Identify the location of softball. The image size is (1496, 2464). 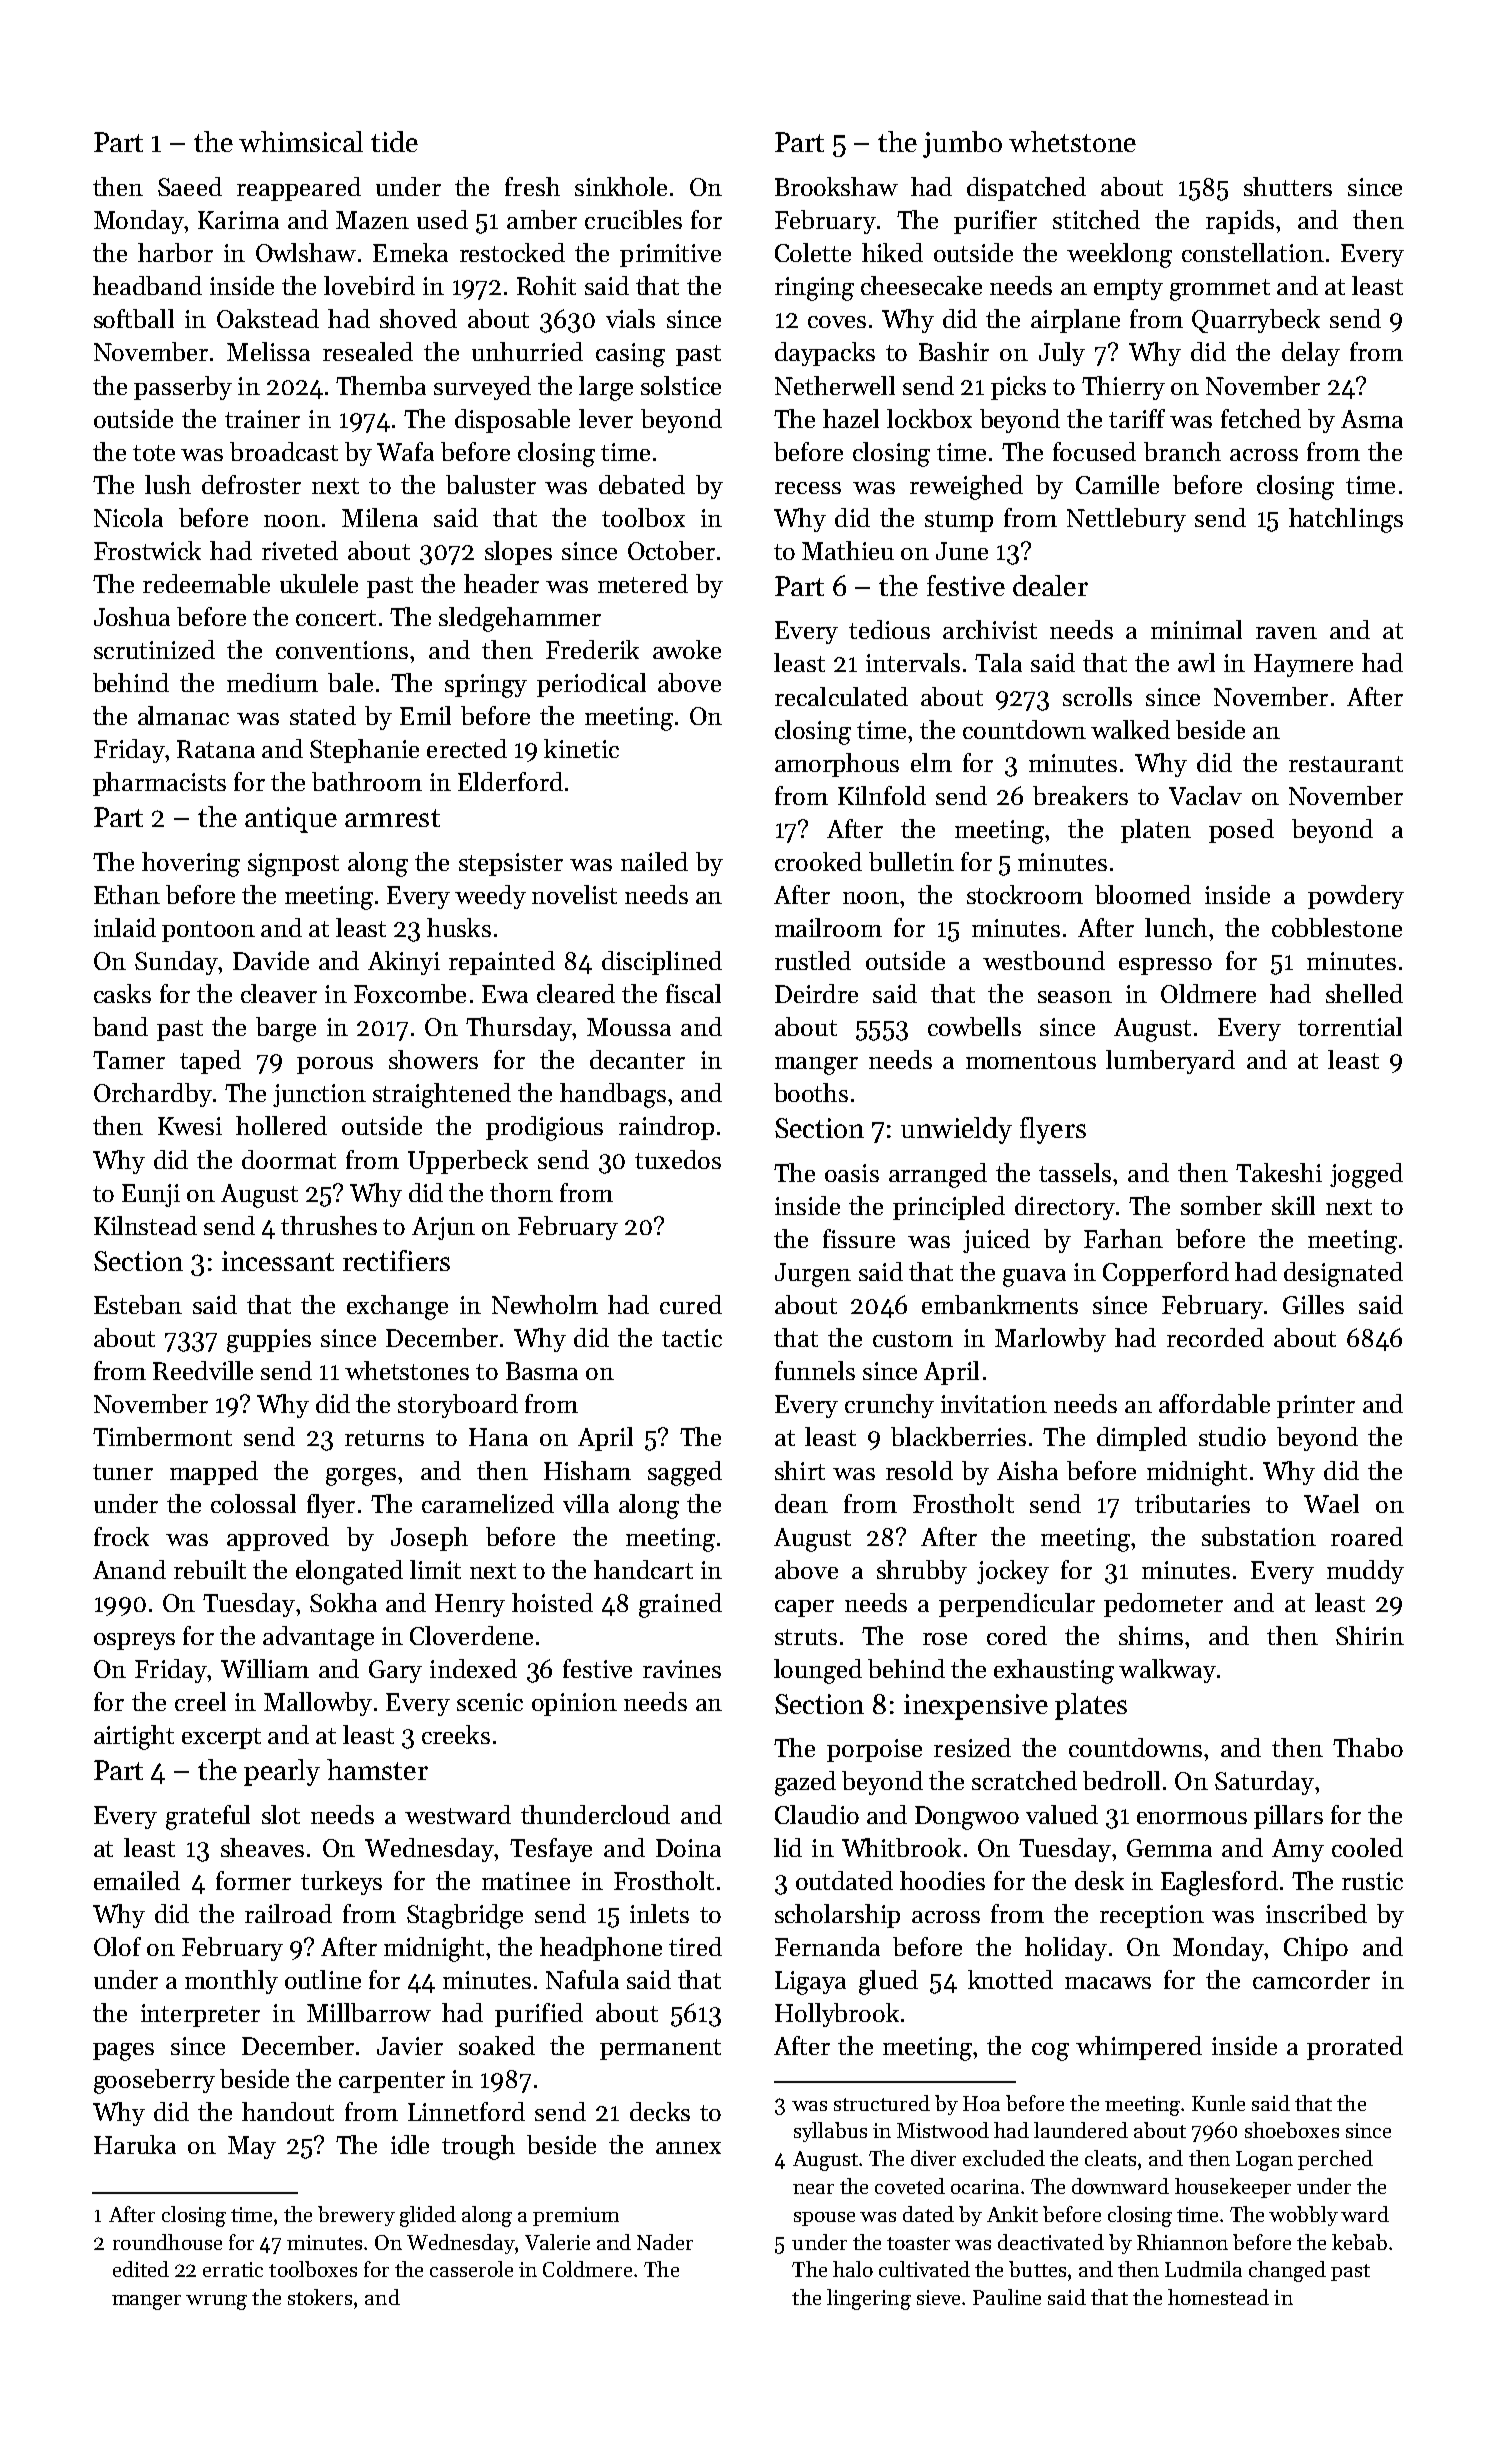
(134, 318).
